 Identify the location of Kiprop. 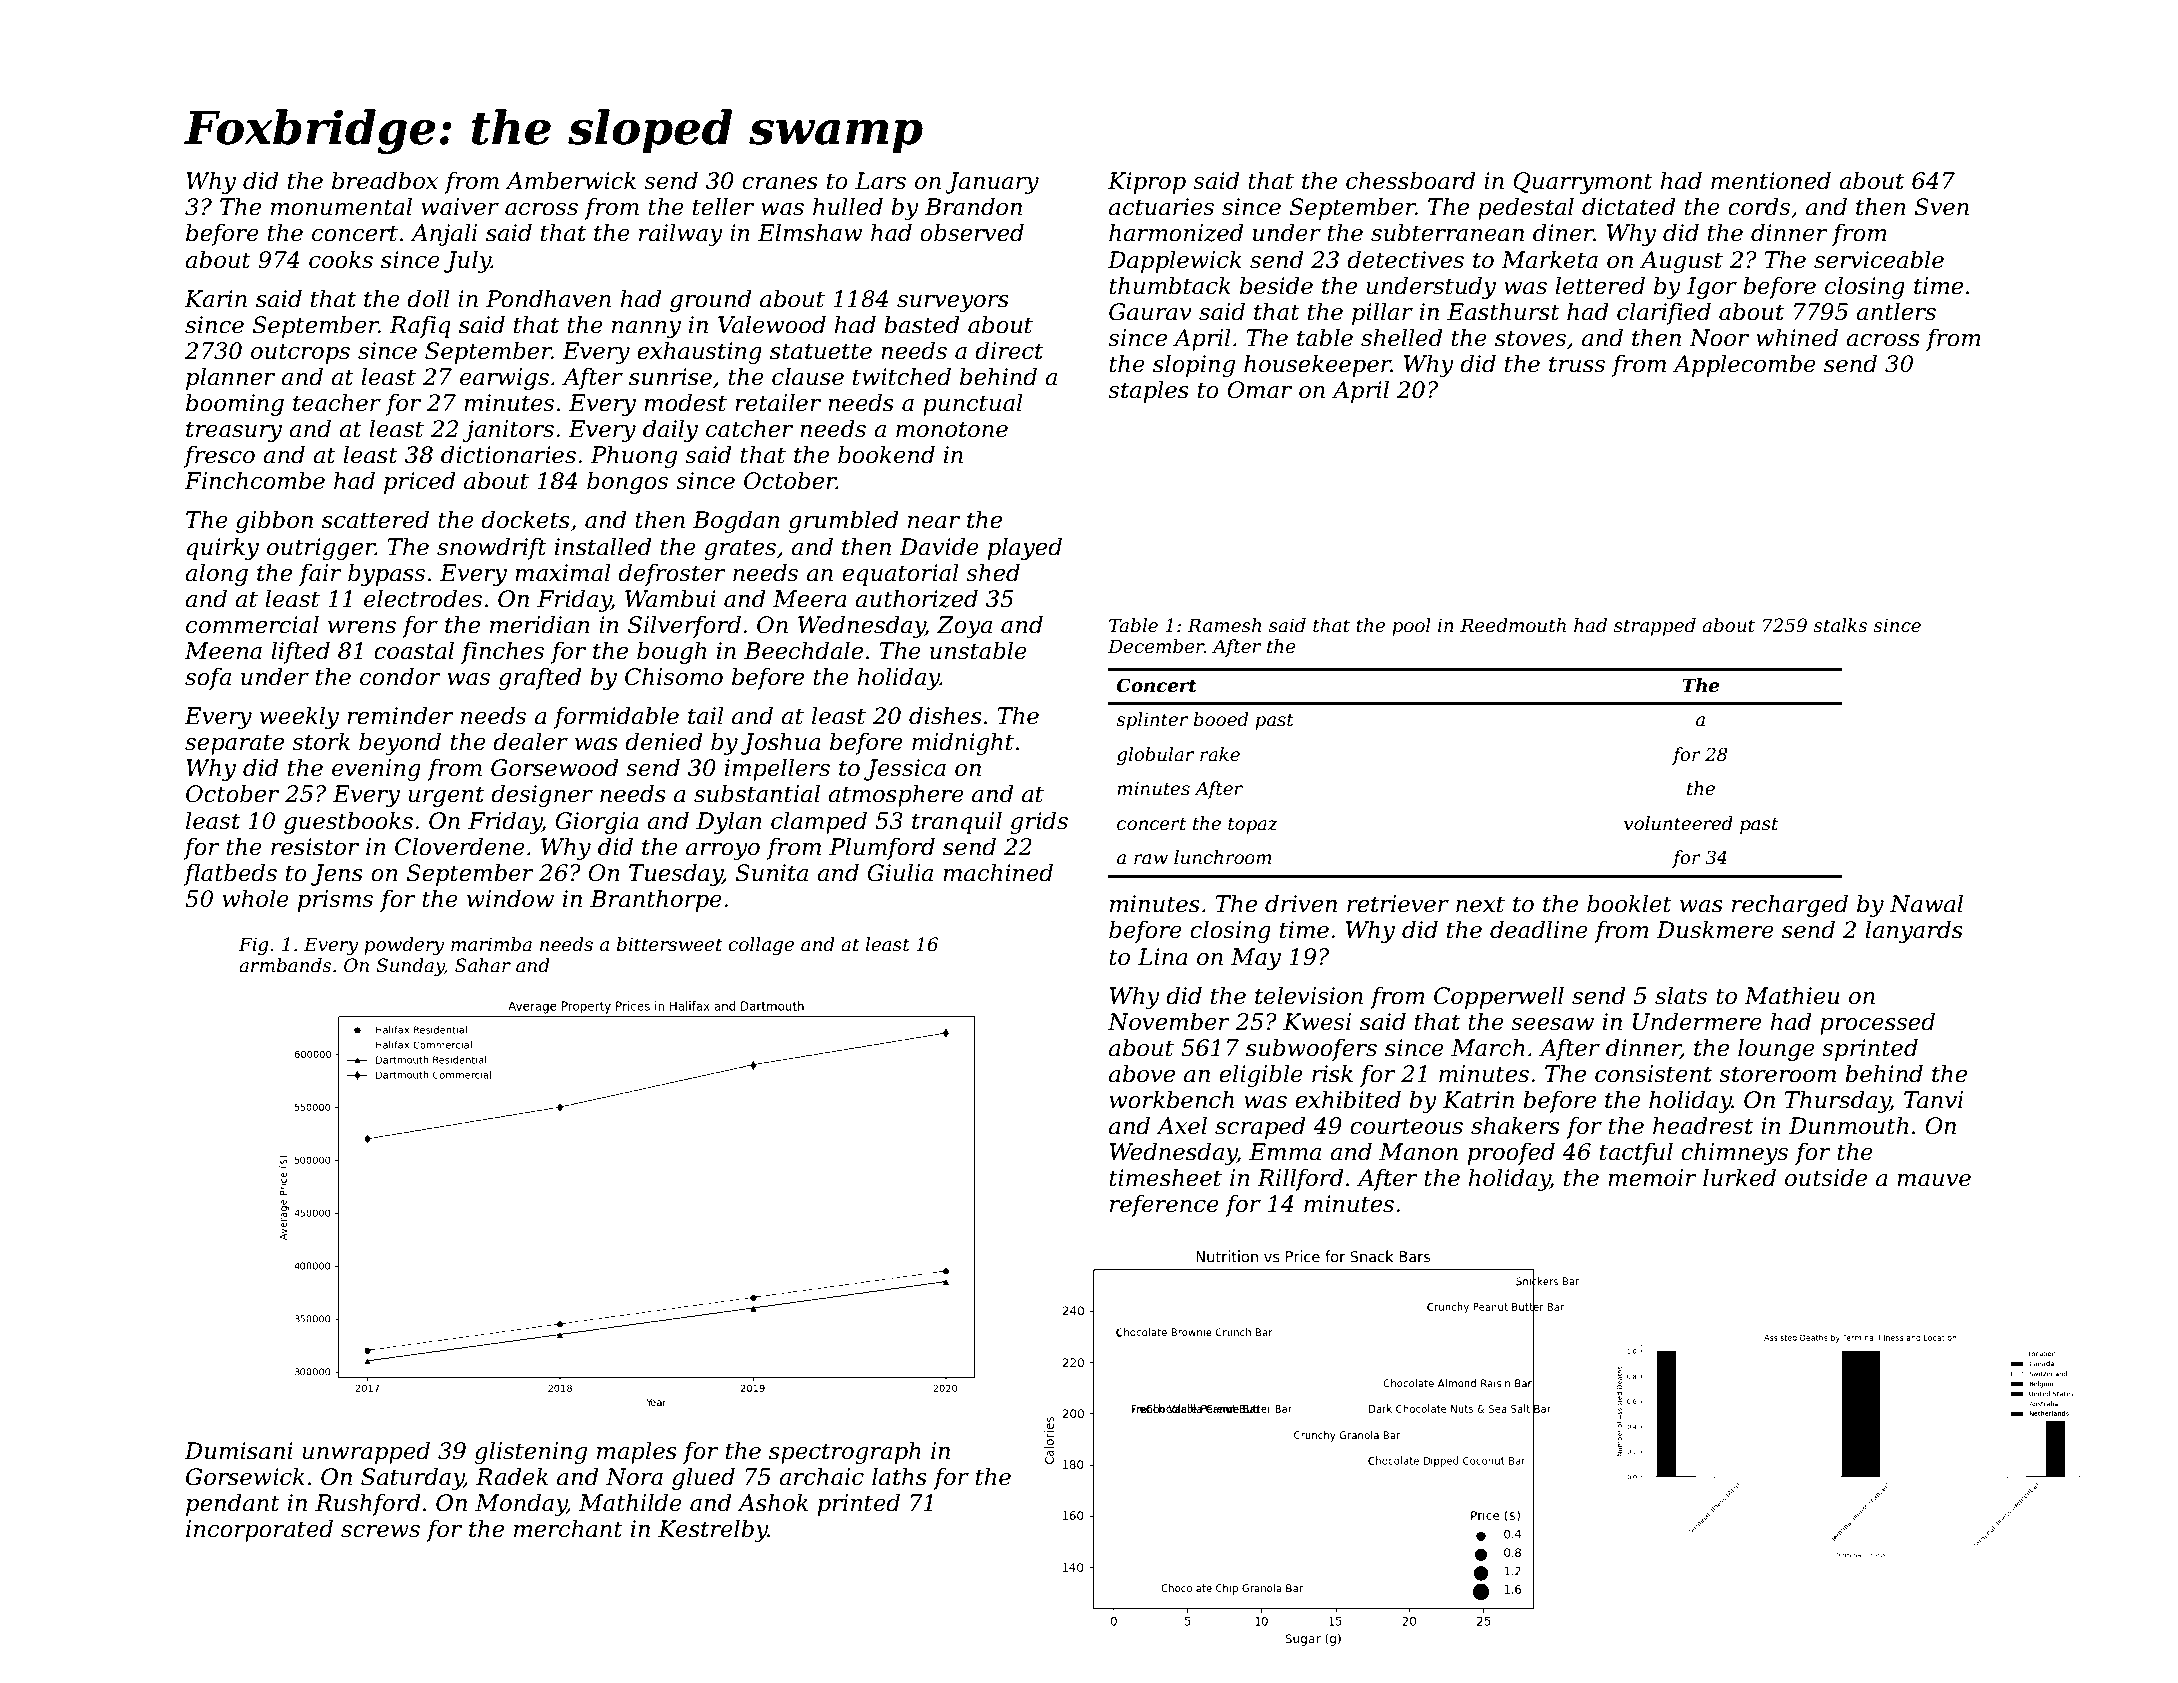
(1147, 183).
